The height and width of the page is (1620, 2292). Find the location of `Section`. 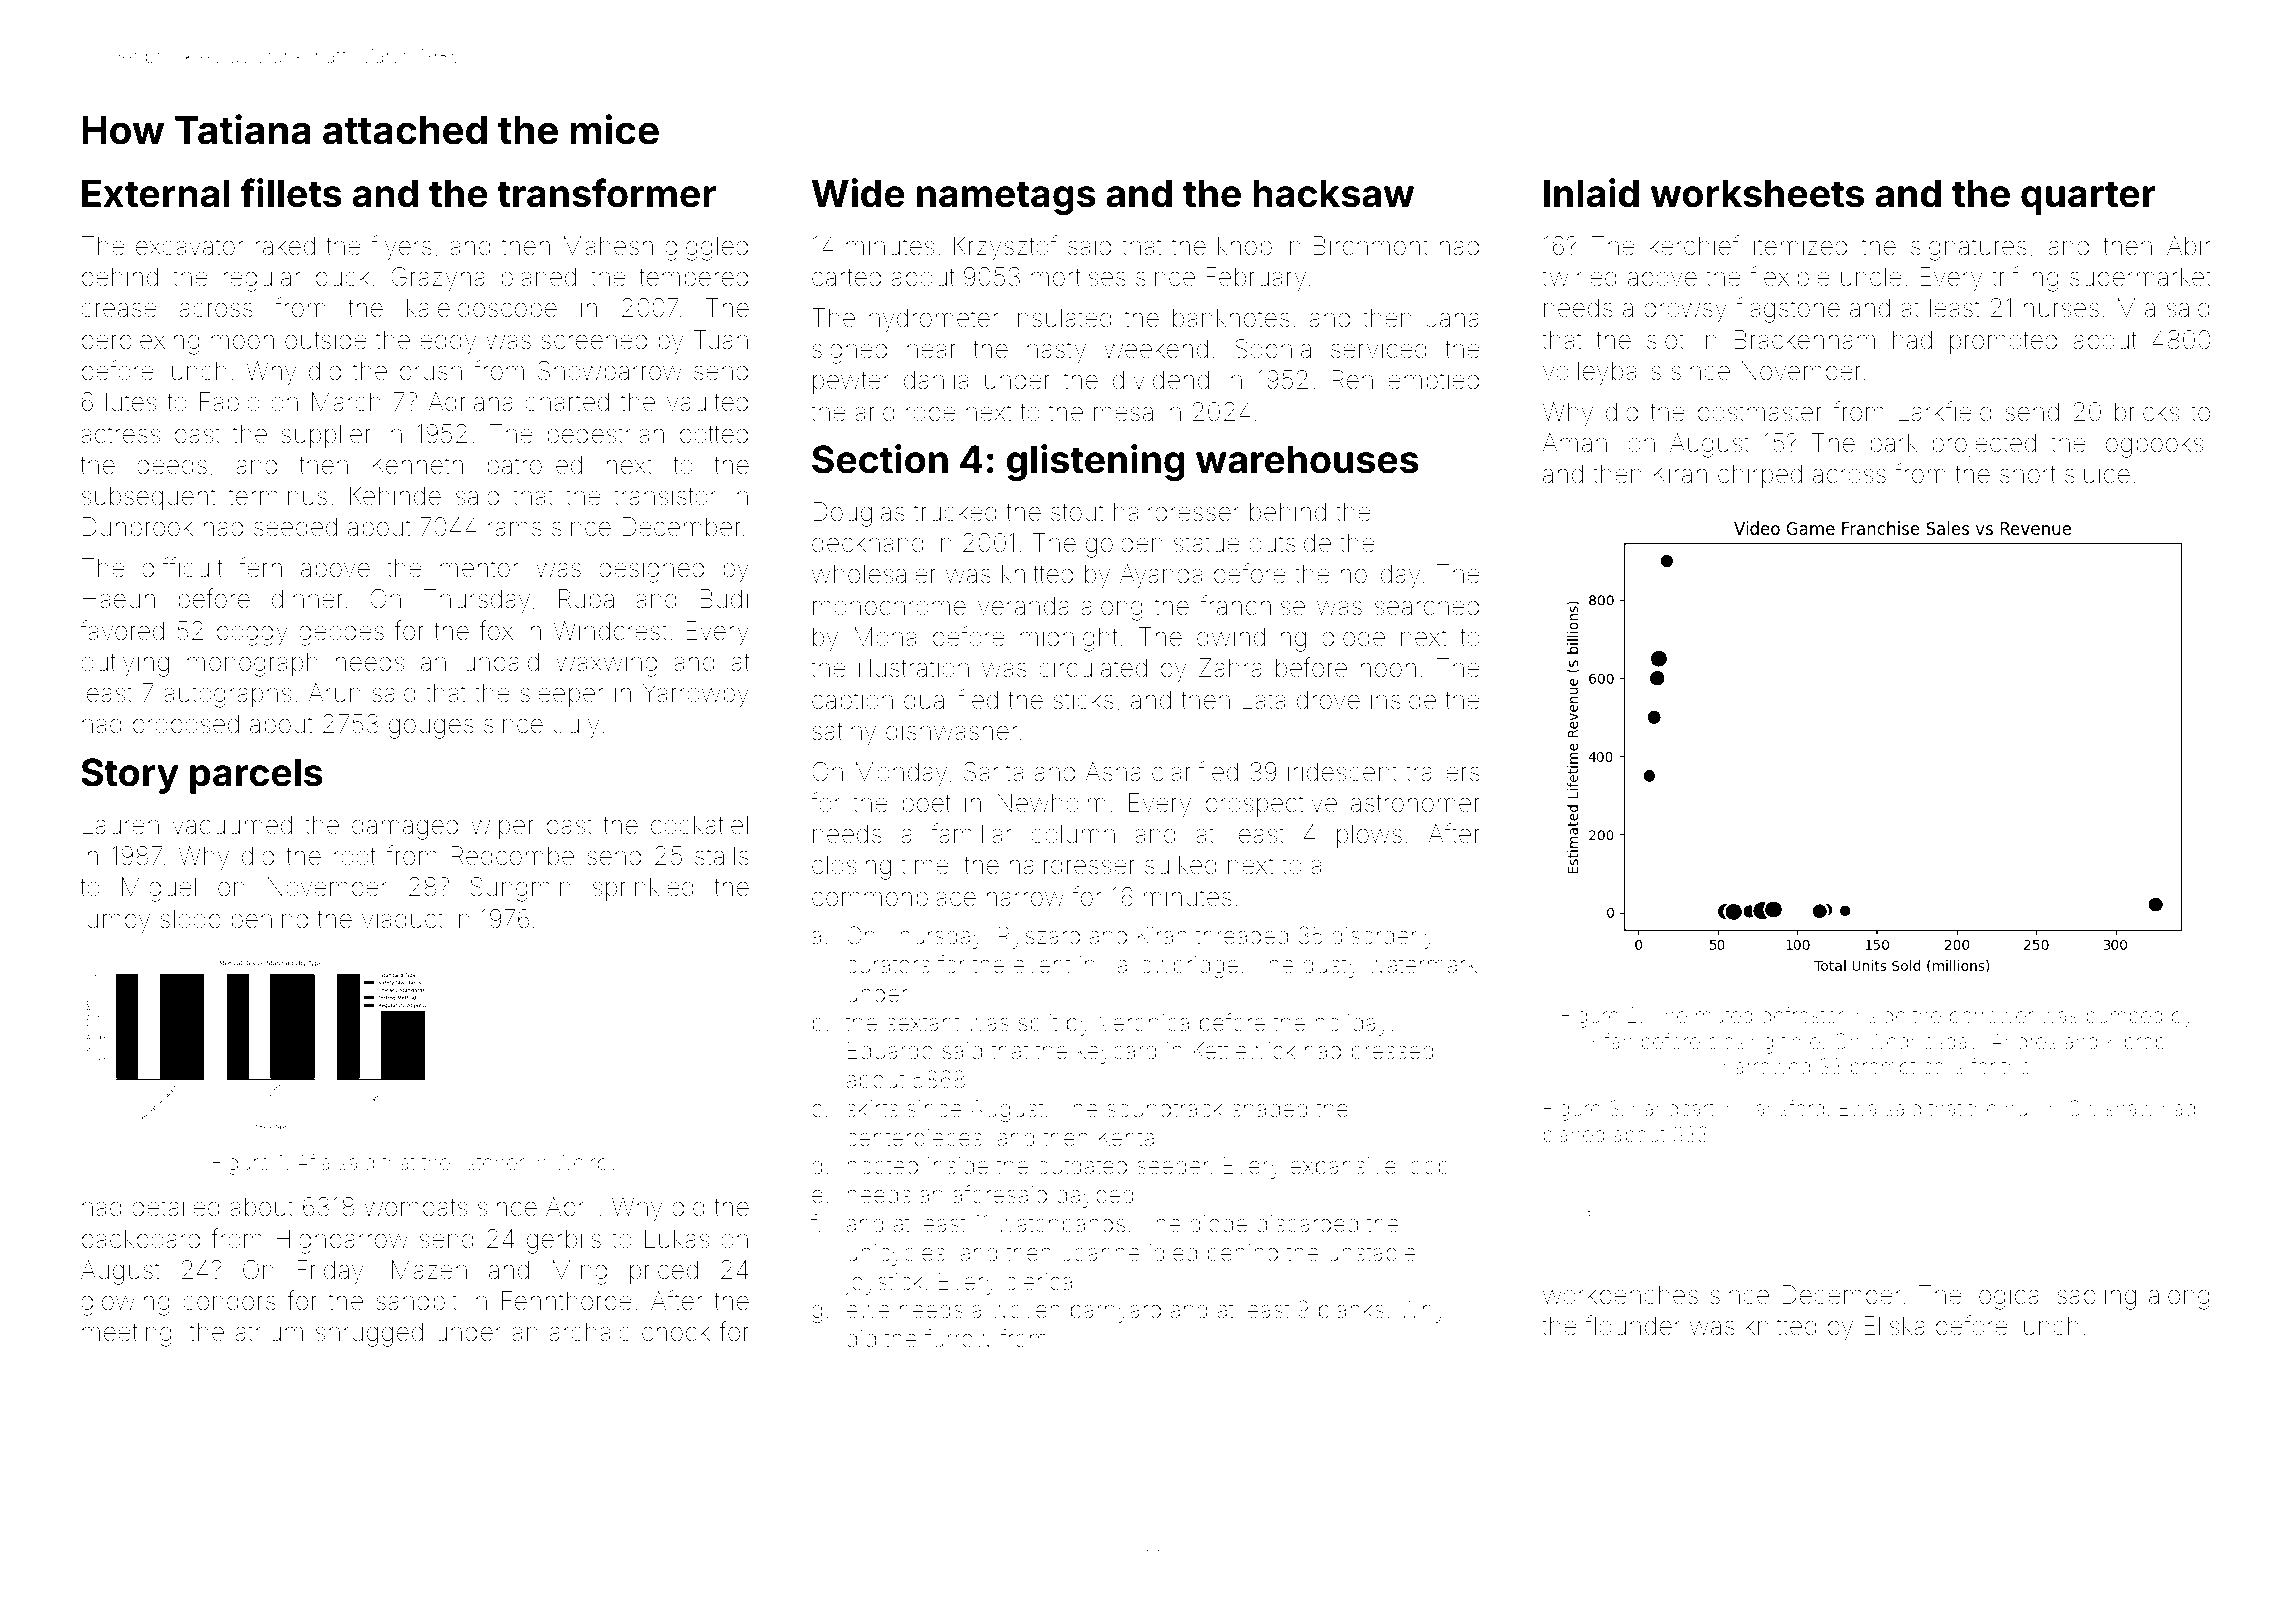

Section is located at coordinates (880, 459).
